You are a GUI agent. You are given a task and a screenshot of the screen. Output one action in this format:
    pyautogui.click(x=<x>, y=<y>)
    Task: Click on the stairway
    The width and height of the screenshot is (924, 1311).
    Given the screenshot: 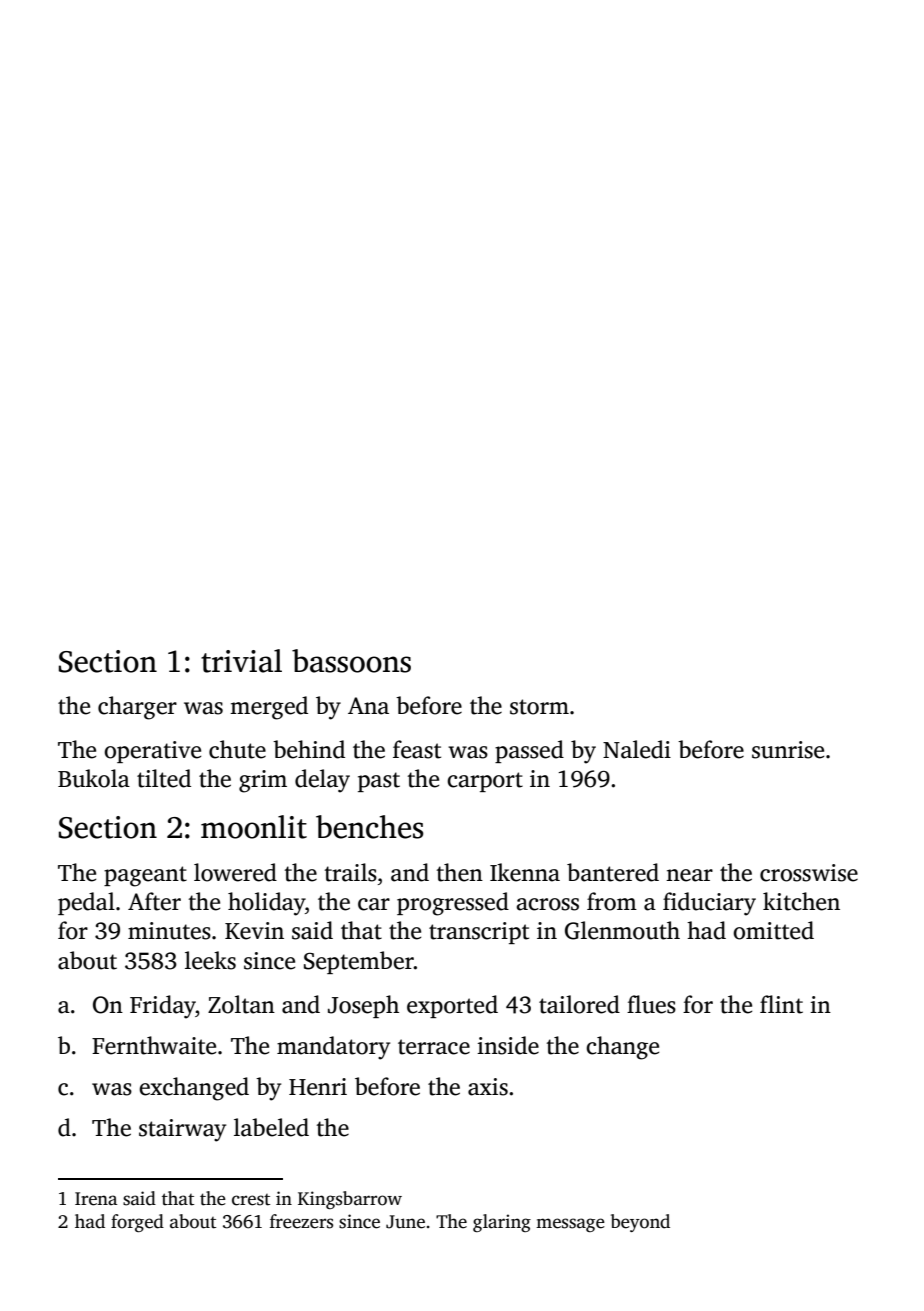 What is the action you would take?
    pyautogui.click(x=182, y=1130)
